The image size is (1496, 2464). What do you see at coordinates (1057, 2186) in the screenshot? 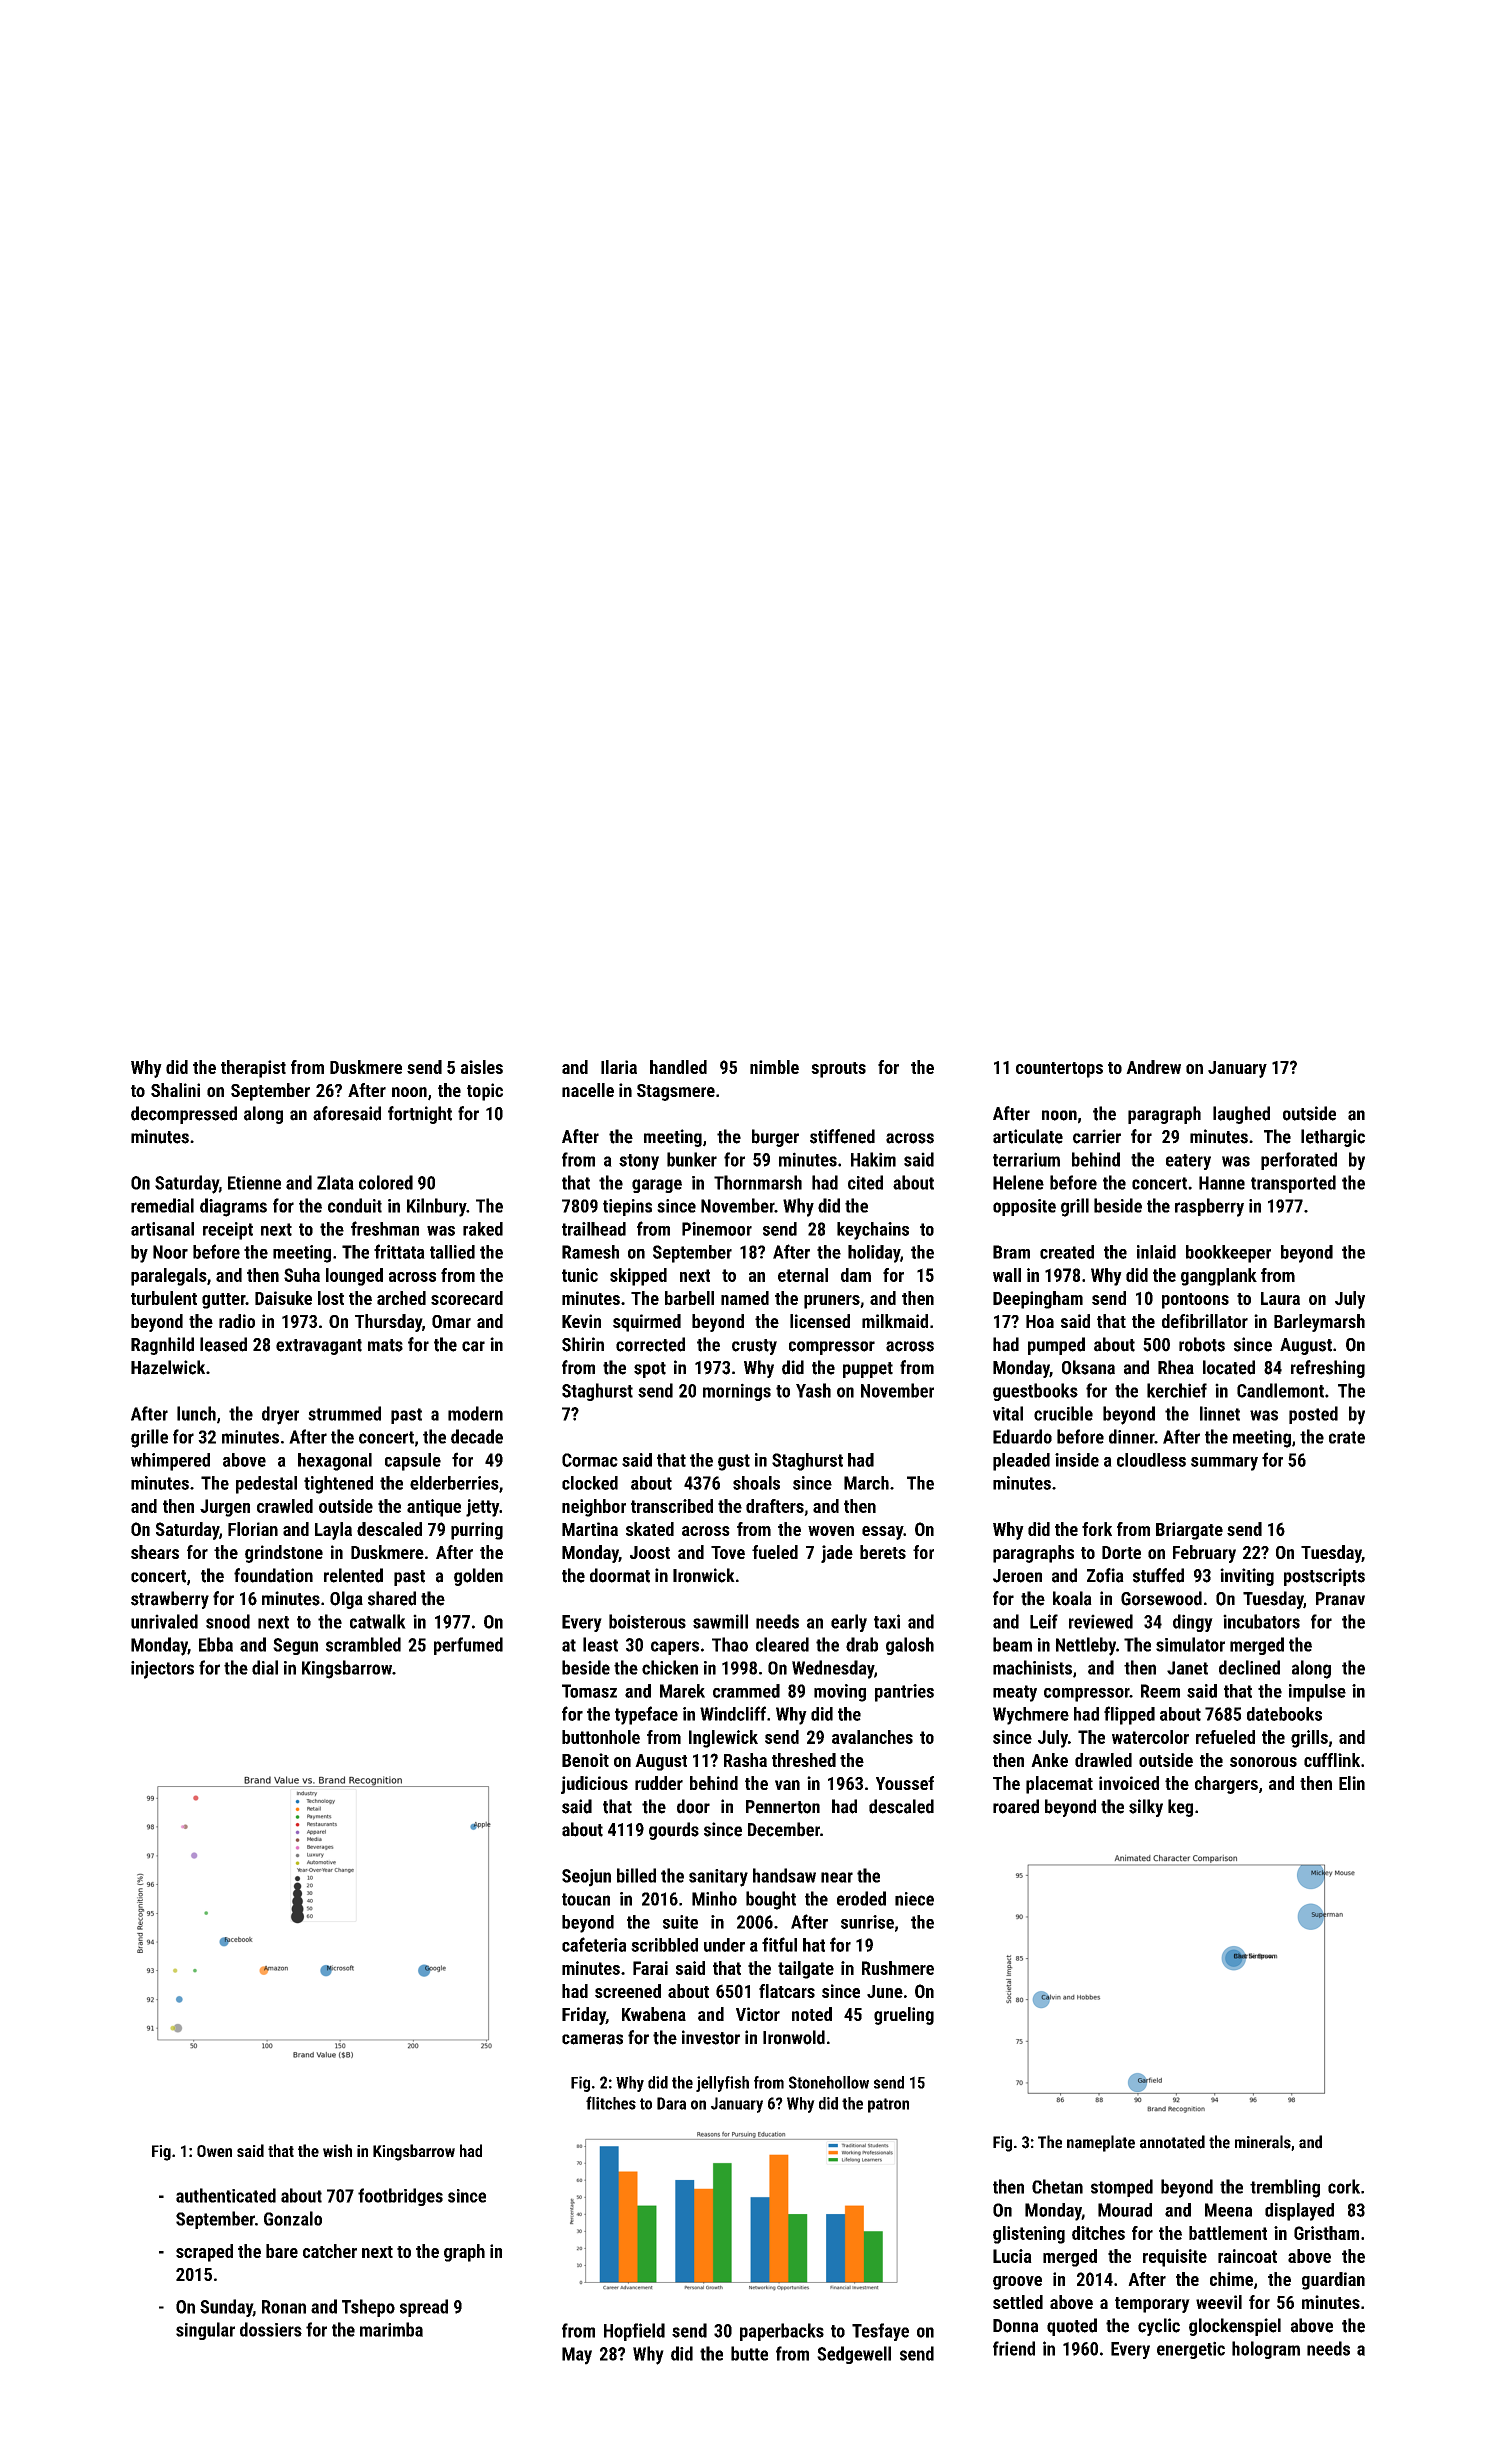
I see `Chetan` at bounding box center [1057, 2186].
